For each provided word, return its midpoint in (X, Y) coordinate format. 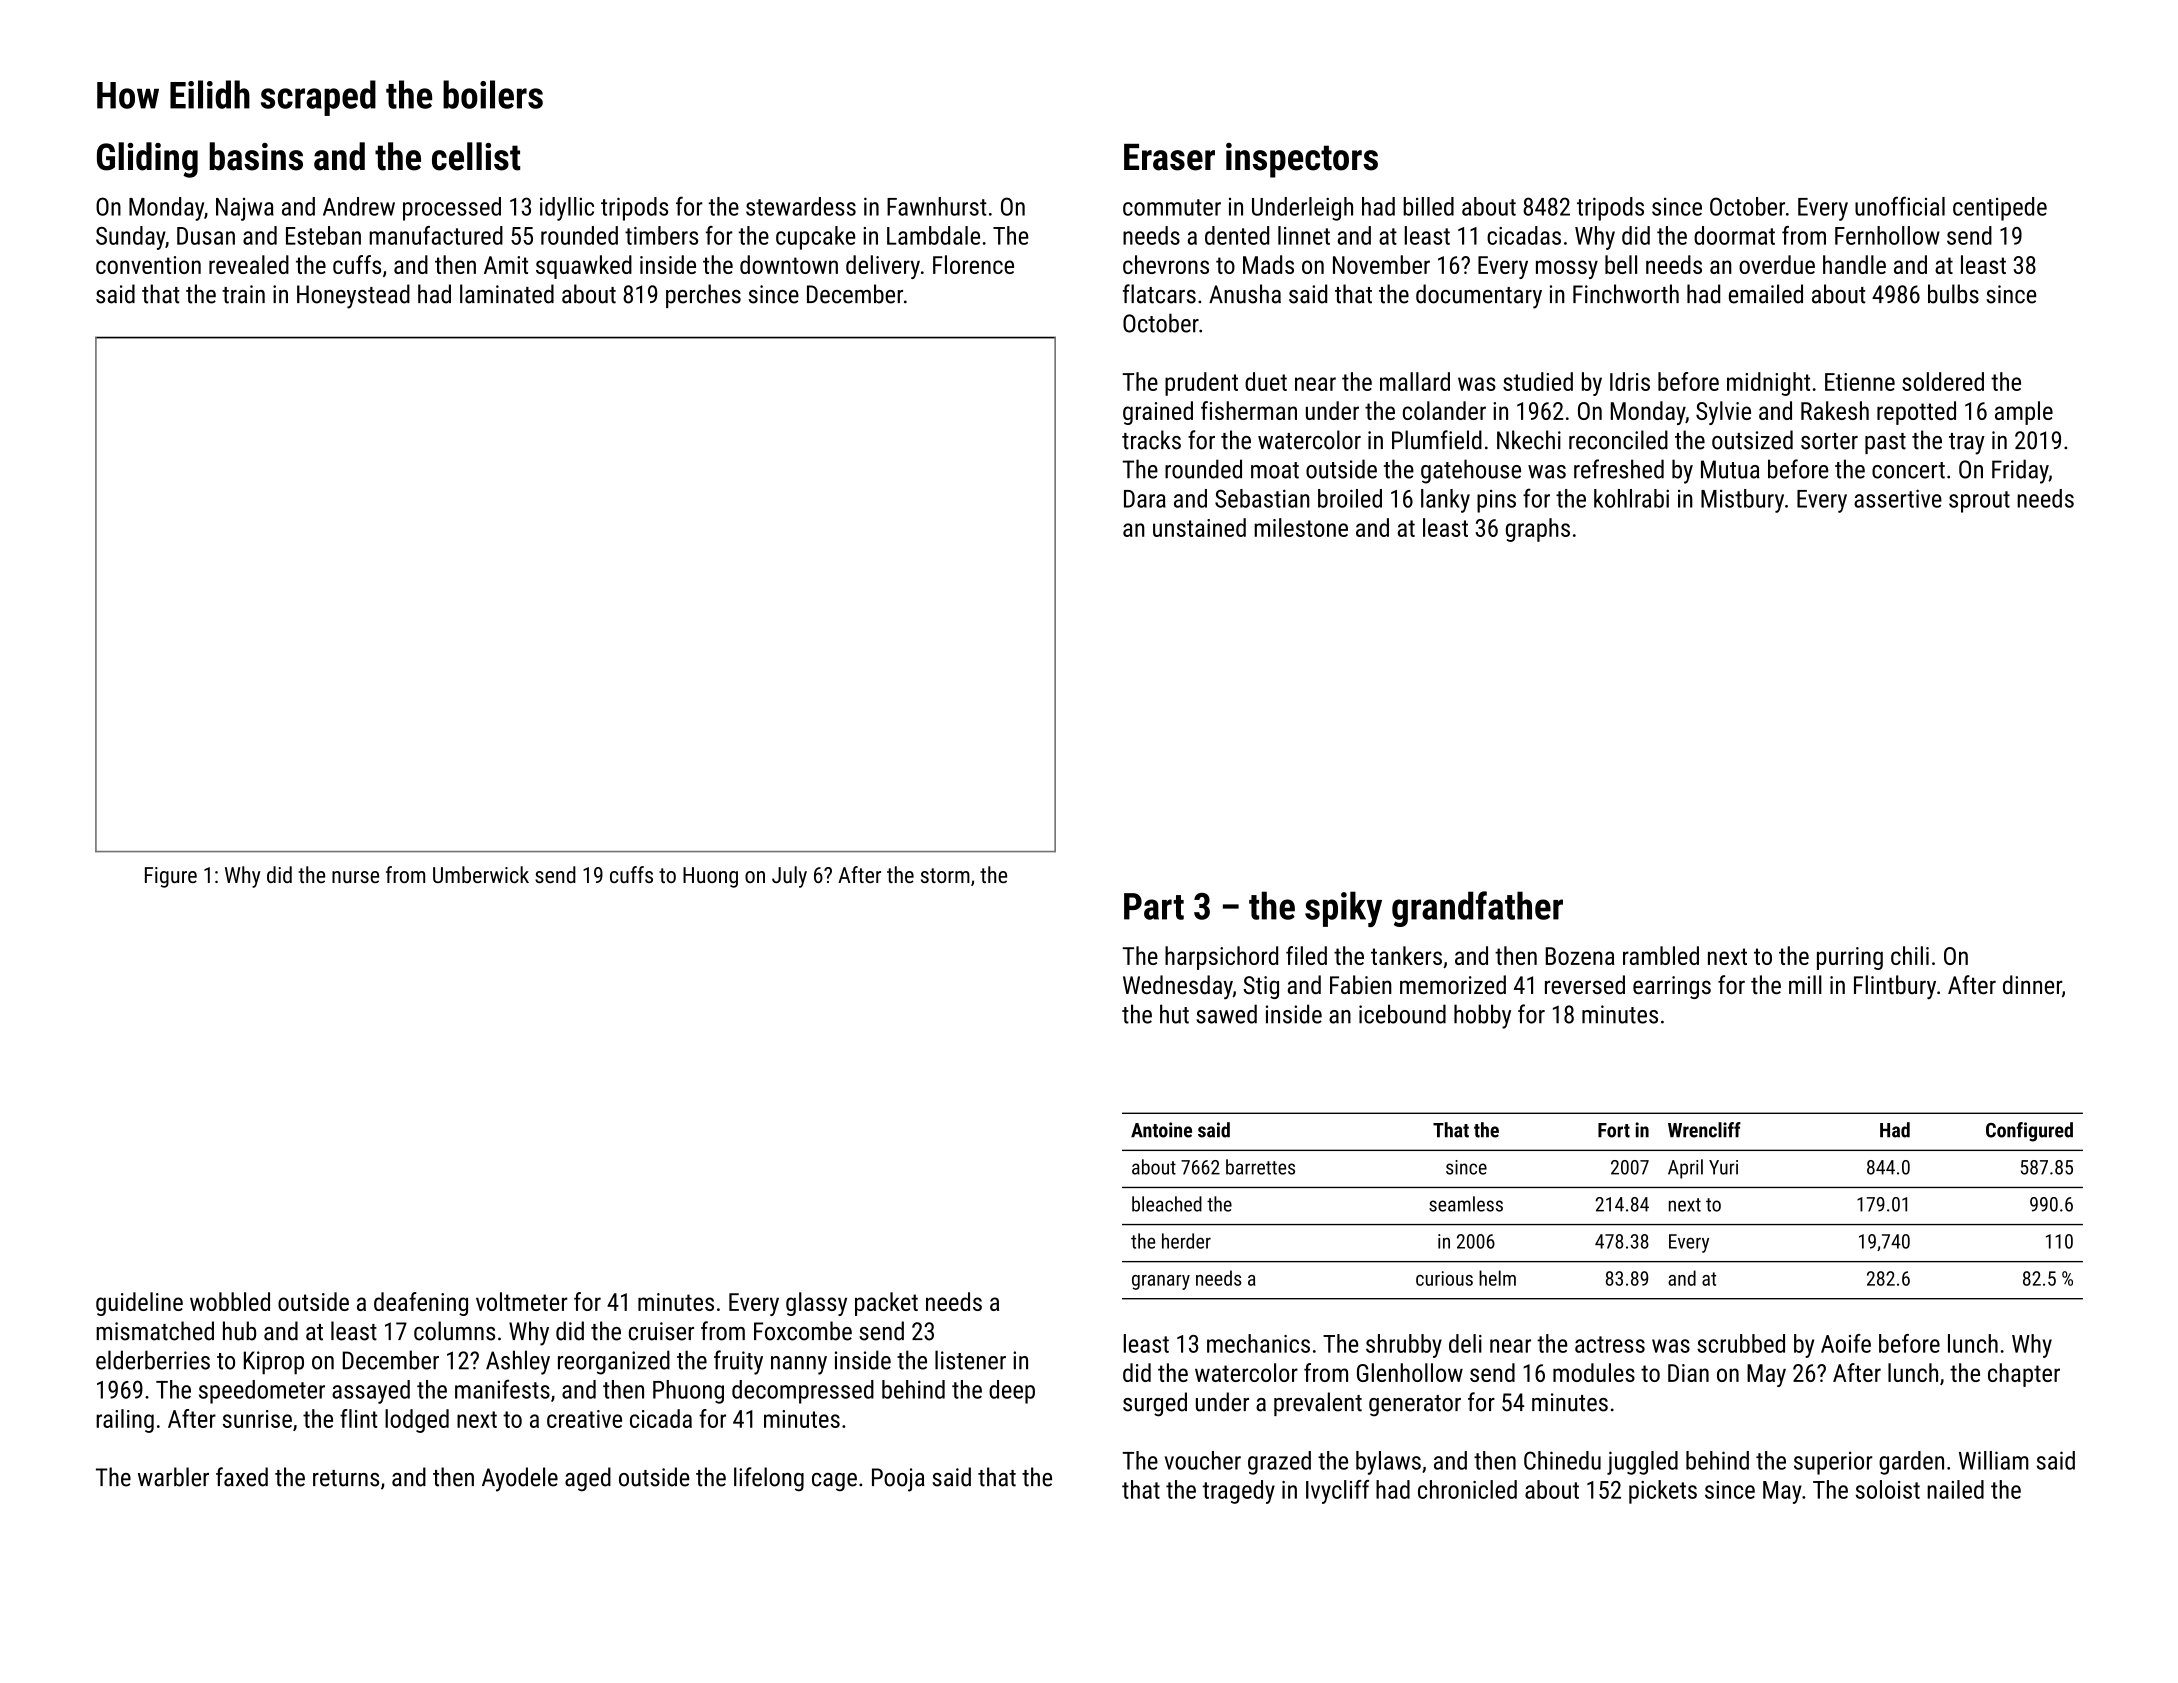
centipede (2000, 209)
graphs (1538, 530)
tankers (1406, 955)
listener (970, 1360)
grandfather (1477, 909)
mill (1805, 984)
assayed (371, 1392)
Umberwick (481, 874)
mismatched (155, 1331)
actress (1610, 1344)
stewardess (801, 206)
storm (945, 875)
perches (703, 296)
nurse (355, 877)
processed (452, 209)
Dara (1145, 499)
